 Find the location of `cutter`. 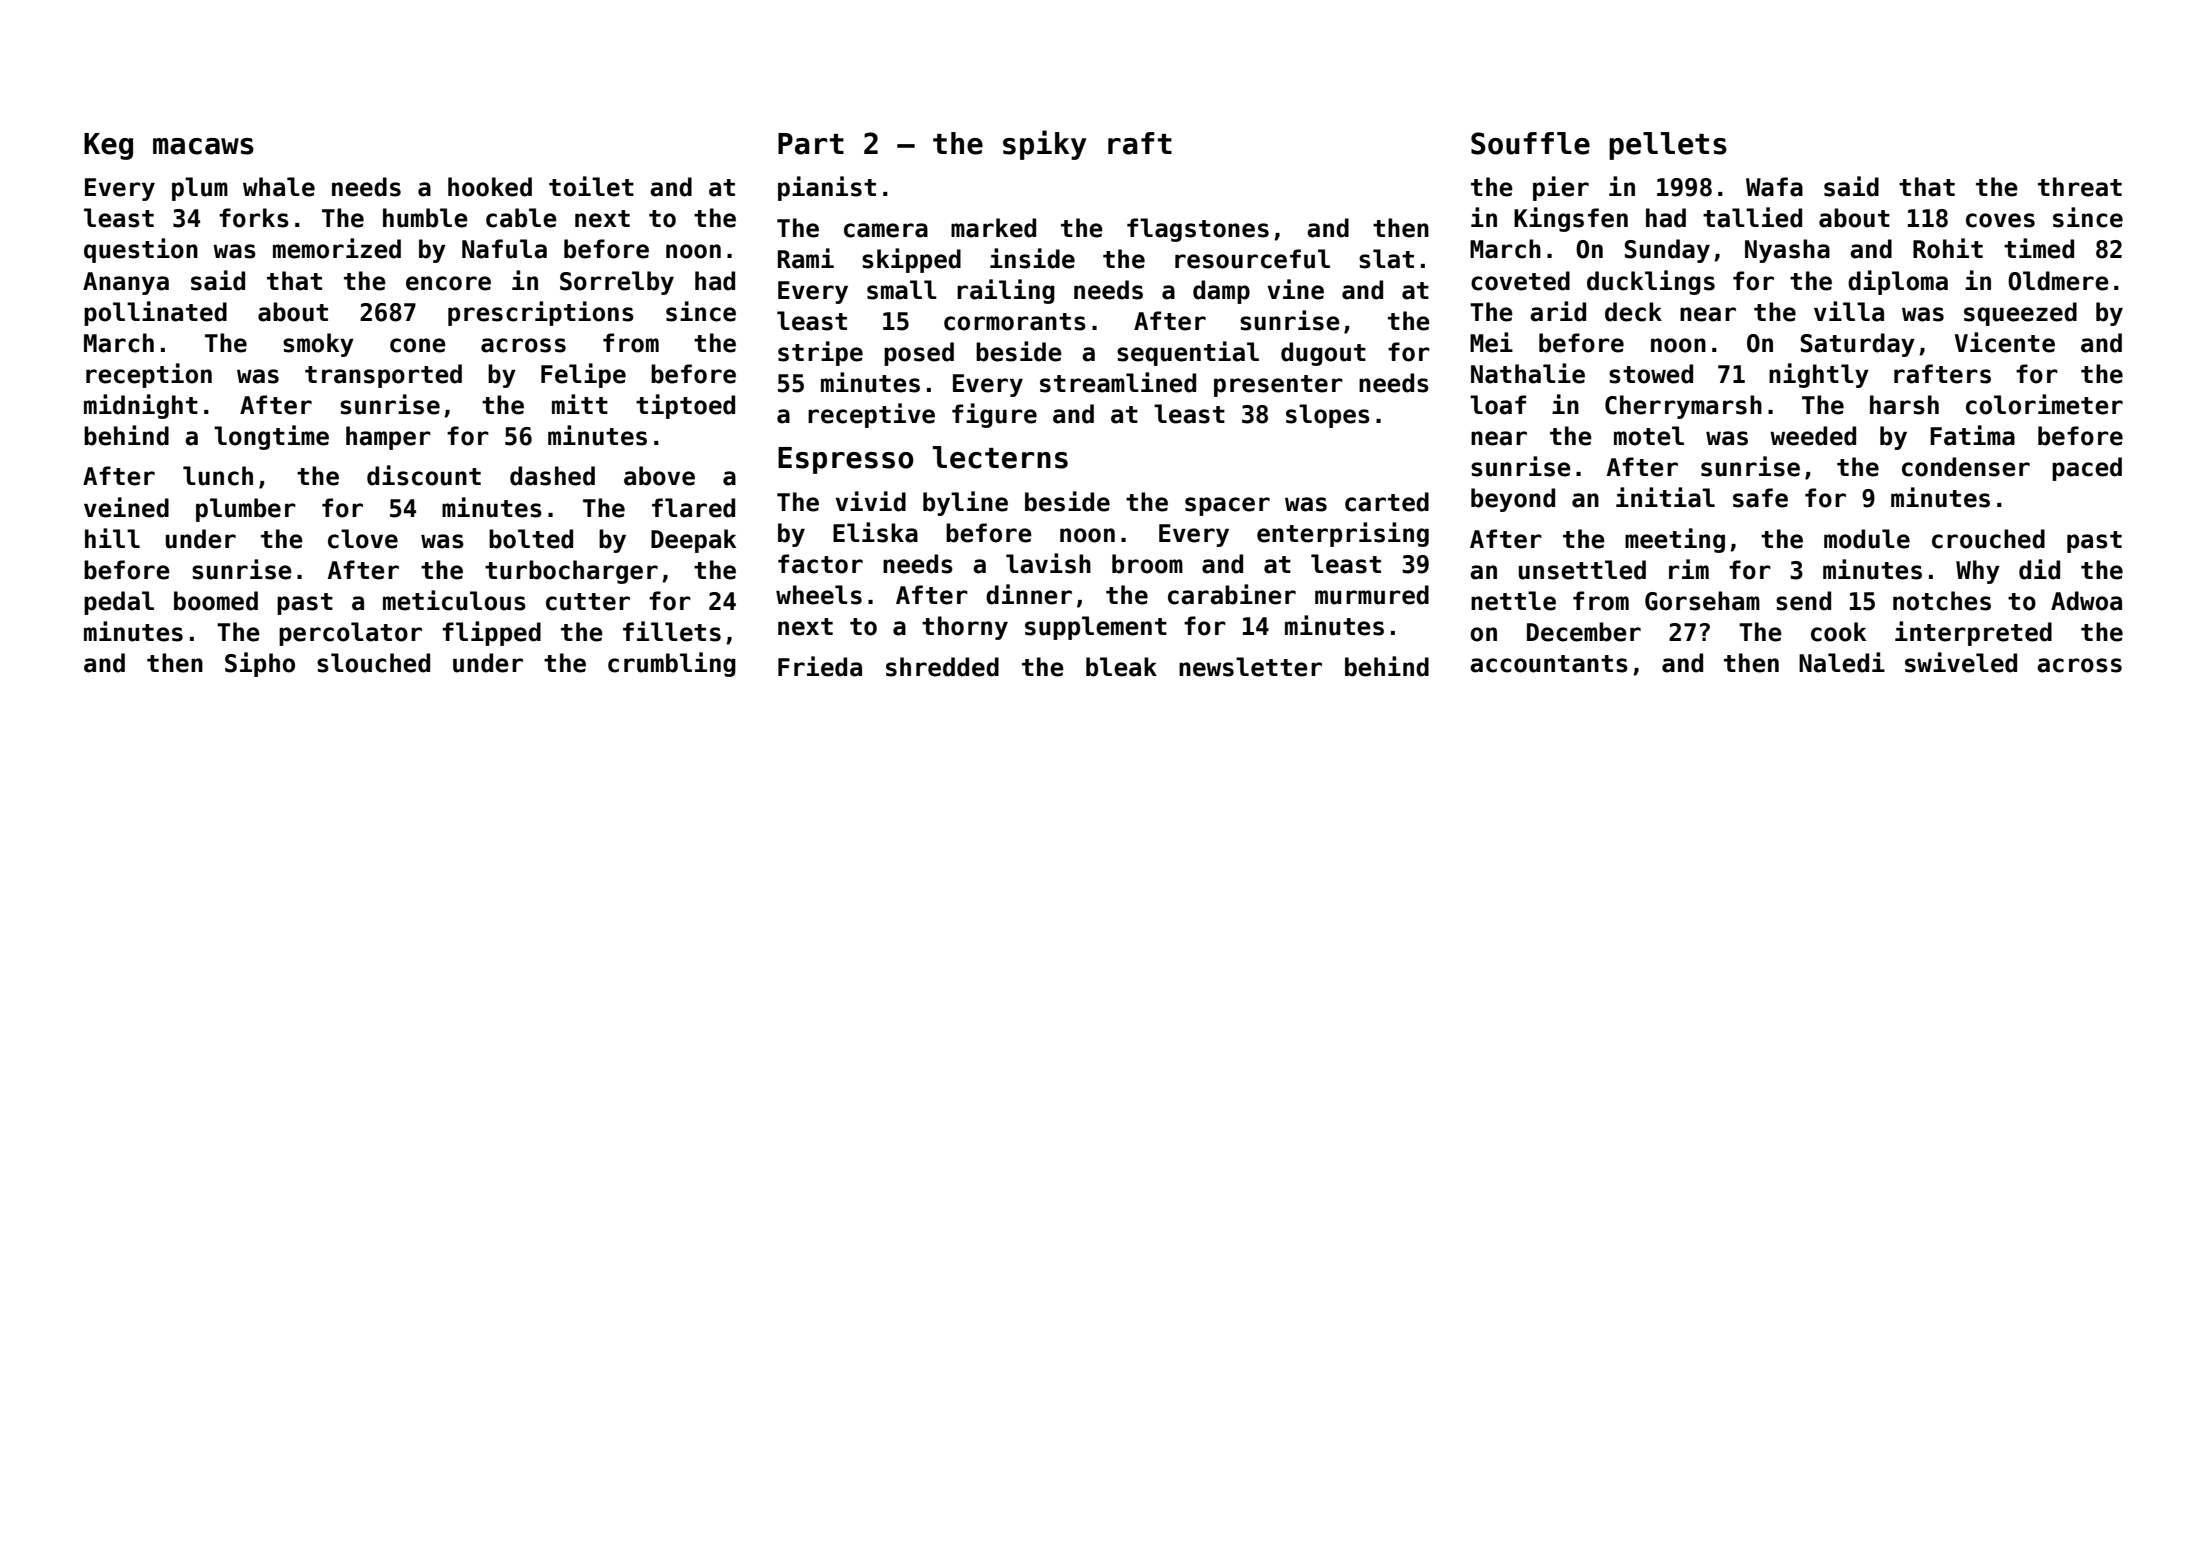

cutter is located at coordinates (588, 602).
